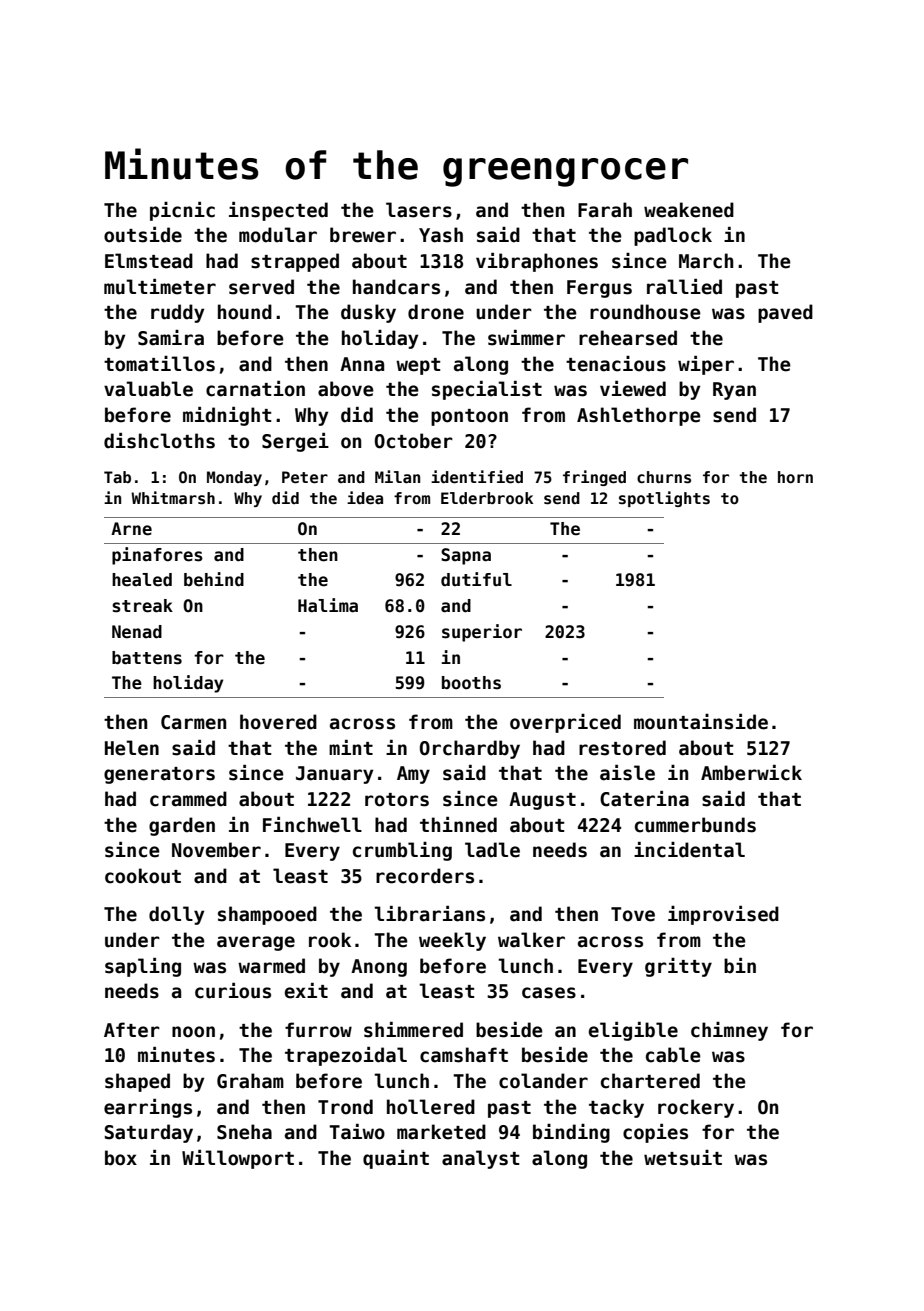 This screenshot has width=924, height=1311. What do you see at coordinates (159, 364) in the screenshot?
I see `tomatillos` at bounding box center [159, 364].
